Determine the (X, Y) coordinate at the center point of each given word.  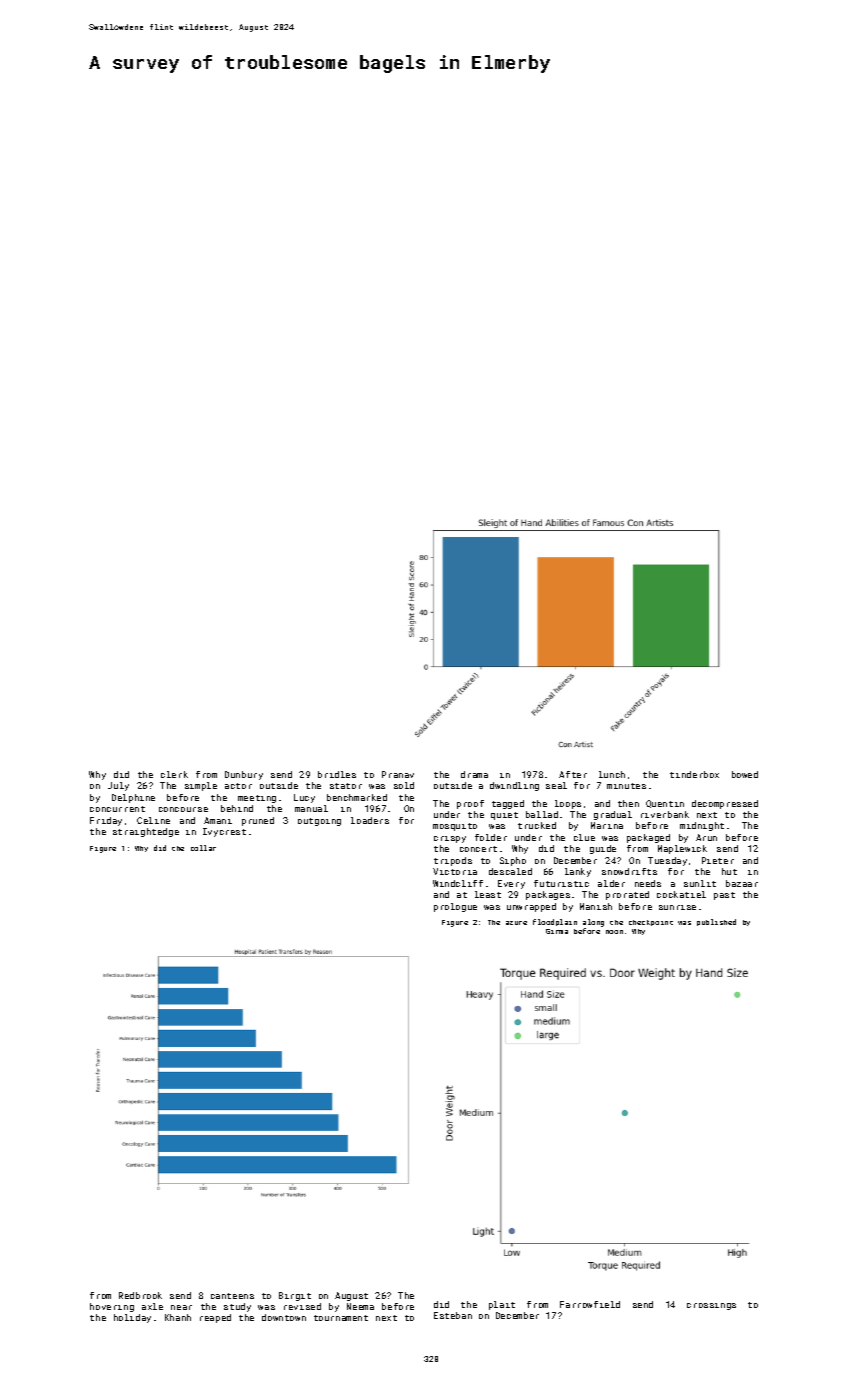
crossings (711, 1306)
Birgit (295, 1296)
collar (203, 848)
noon (614, 932)
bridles (337, 774)
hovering (112, 1307)
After (573, 774)
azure (516, 923)
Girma (557, 931)
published (716, 922)
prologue (455, 907)
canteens (232, 1296)
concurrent (117, 809)
